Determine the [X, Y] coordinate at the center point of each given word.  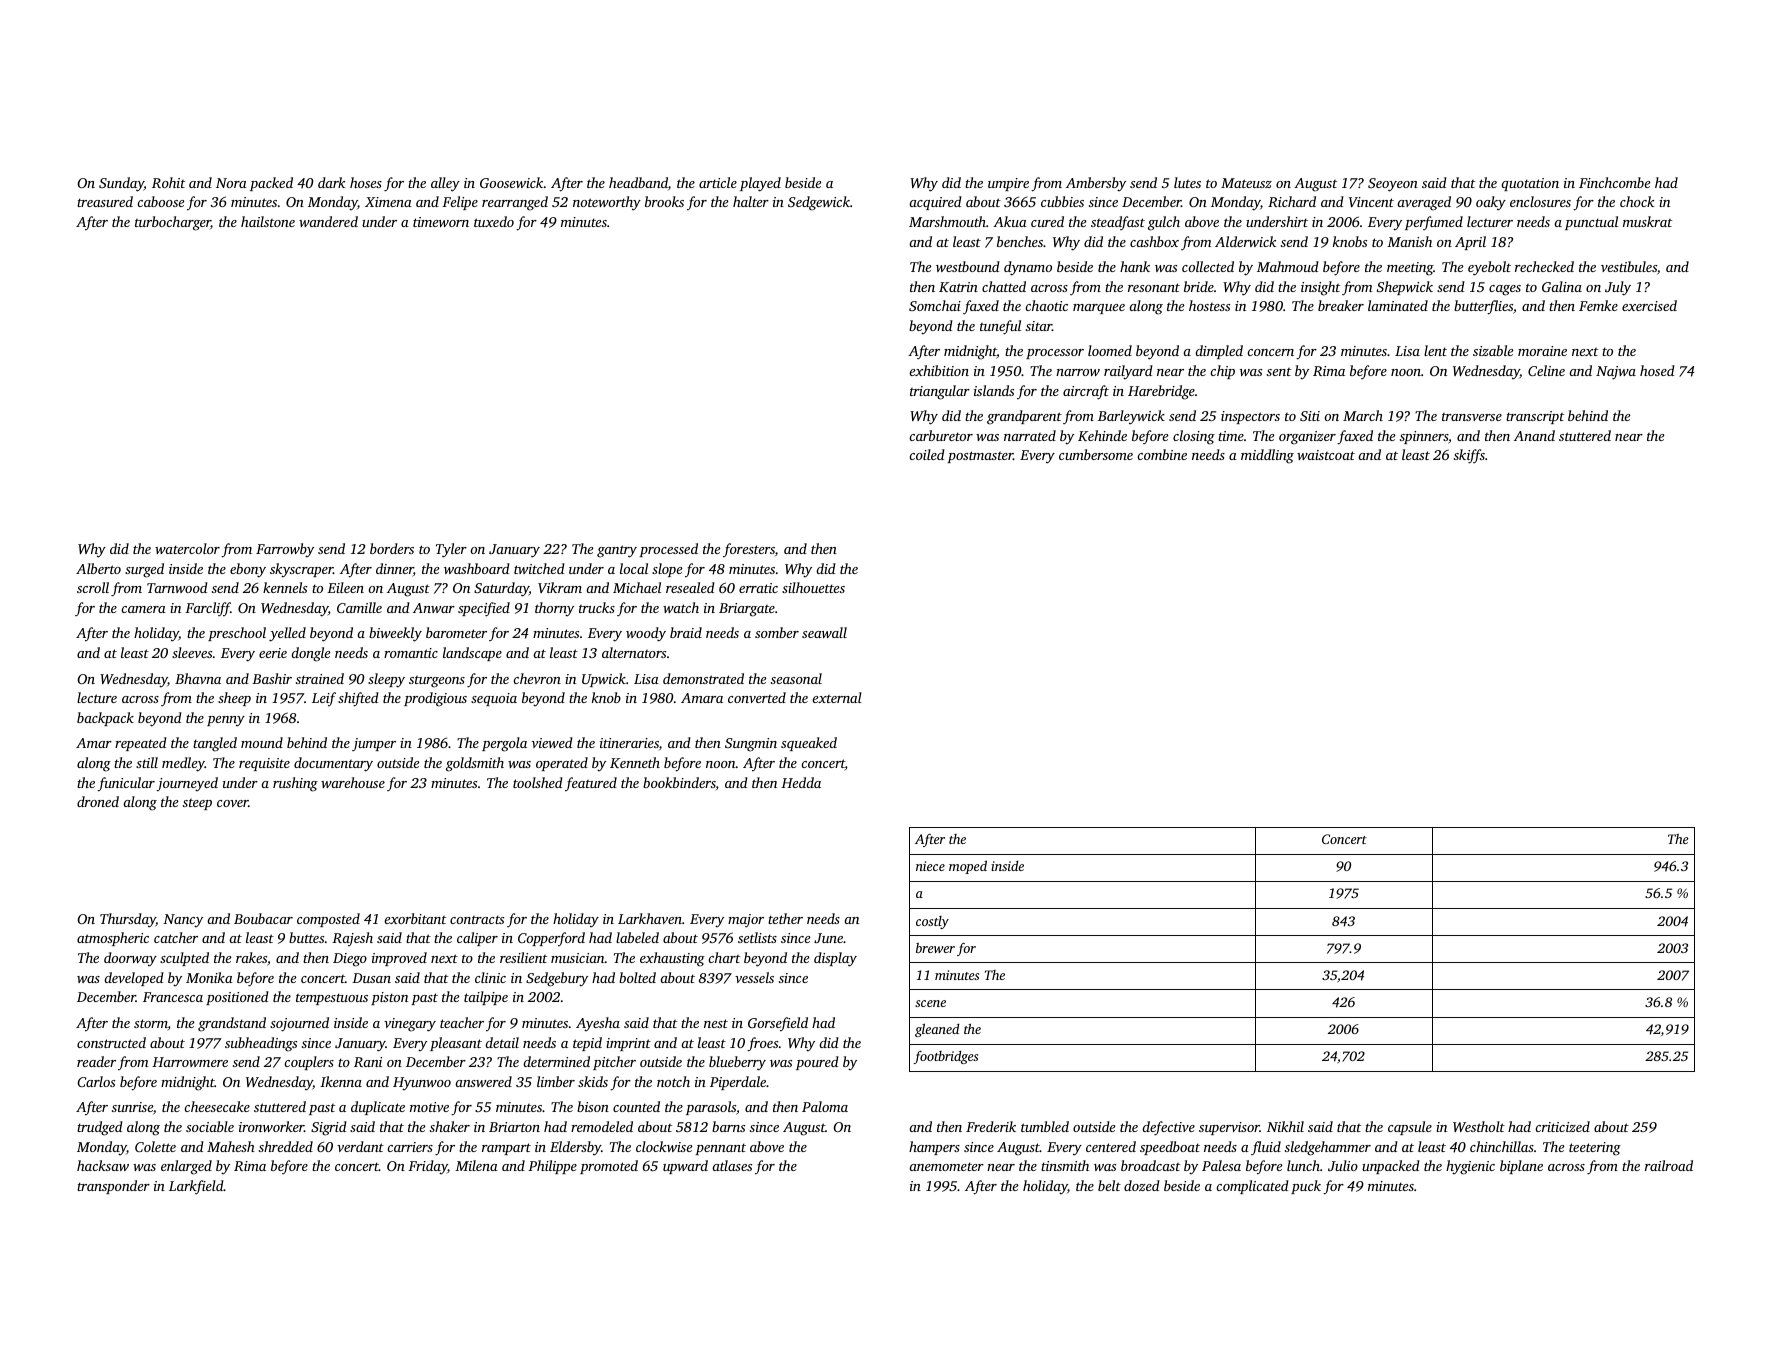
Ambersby [1096, 184]
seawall [824, 632]
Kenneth [635, 762]
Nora [231, 183]
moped [968, 867]
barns [728, 1126]
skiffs [1469, 456]
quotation [1530, 184]
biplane [1521, 1167]
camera [143, 609]
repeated [141, 744]
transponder [113, 1187]
